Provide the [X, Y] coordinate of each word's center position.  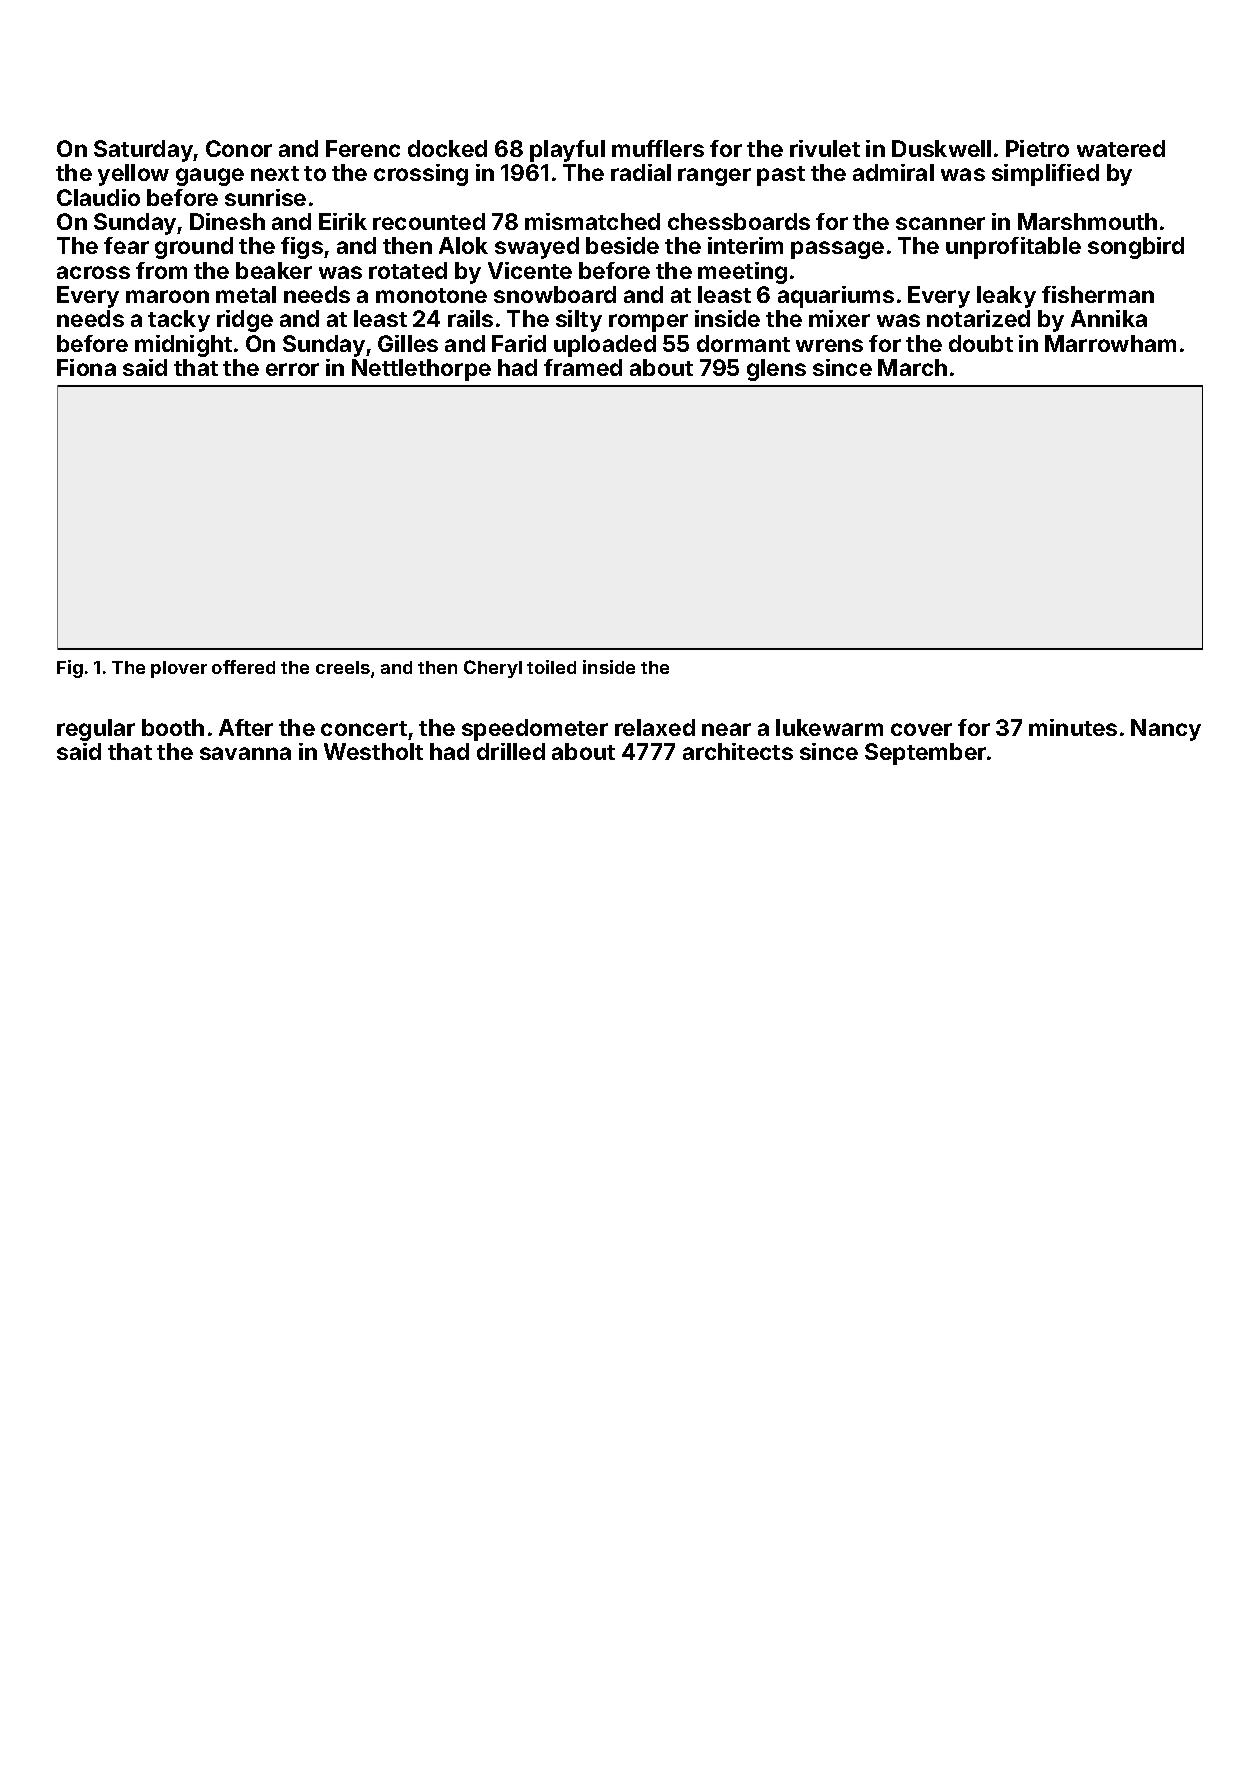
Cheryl [493, 669]
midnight [183, 346]
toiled [551, 667]
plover [179, 669]
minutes [1073, 727]
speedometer [535, 730]
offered [243, 667]
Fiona [86, 367]
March [912, 367]
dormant [743, 343]
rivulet [825, 148]
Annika [1109, 318]
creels [343, 667]
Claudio [98, 197]
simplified [1045, 175]
